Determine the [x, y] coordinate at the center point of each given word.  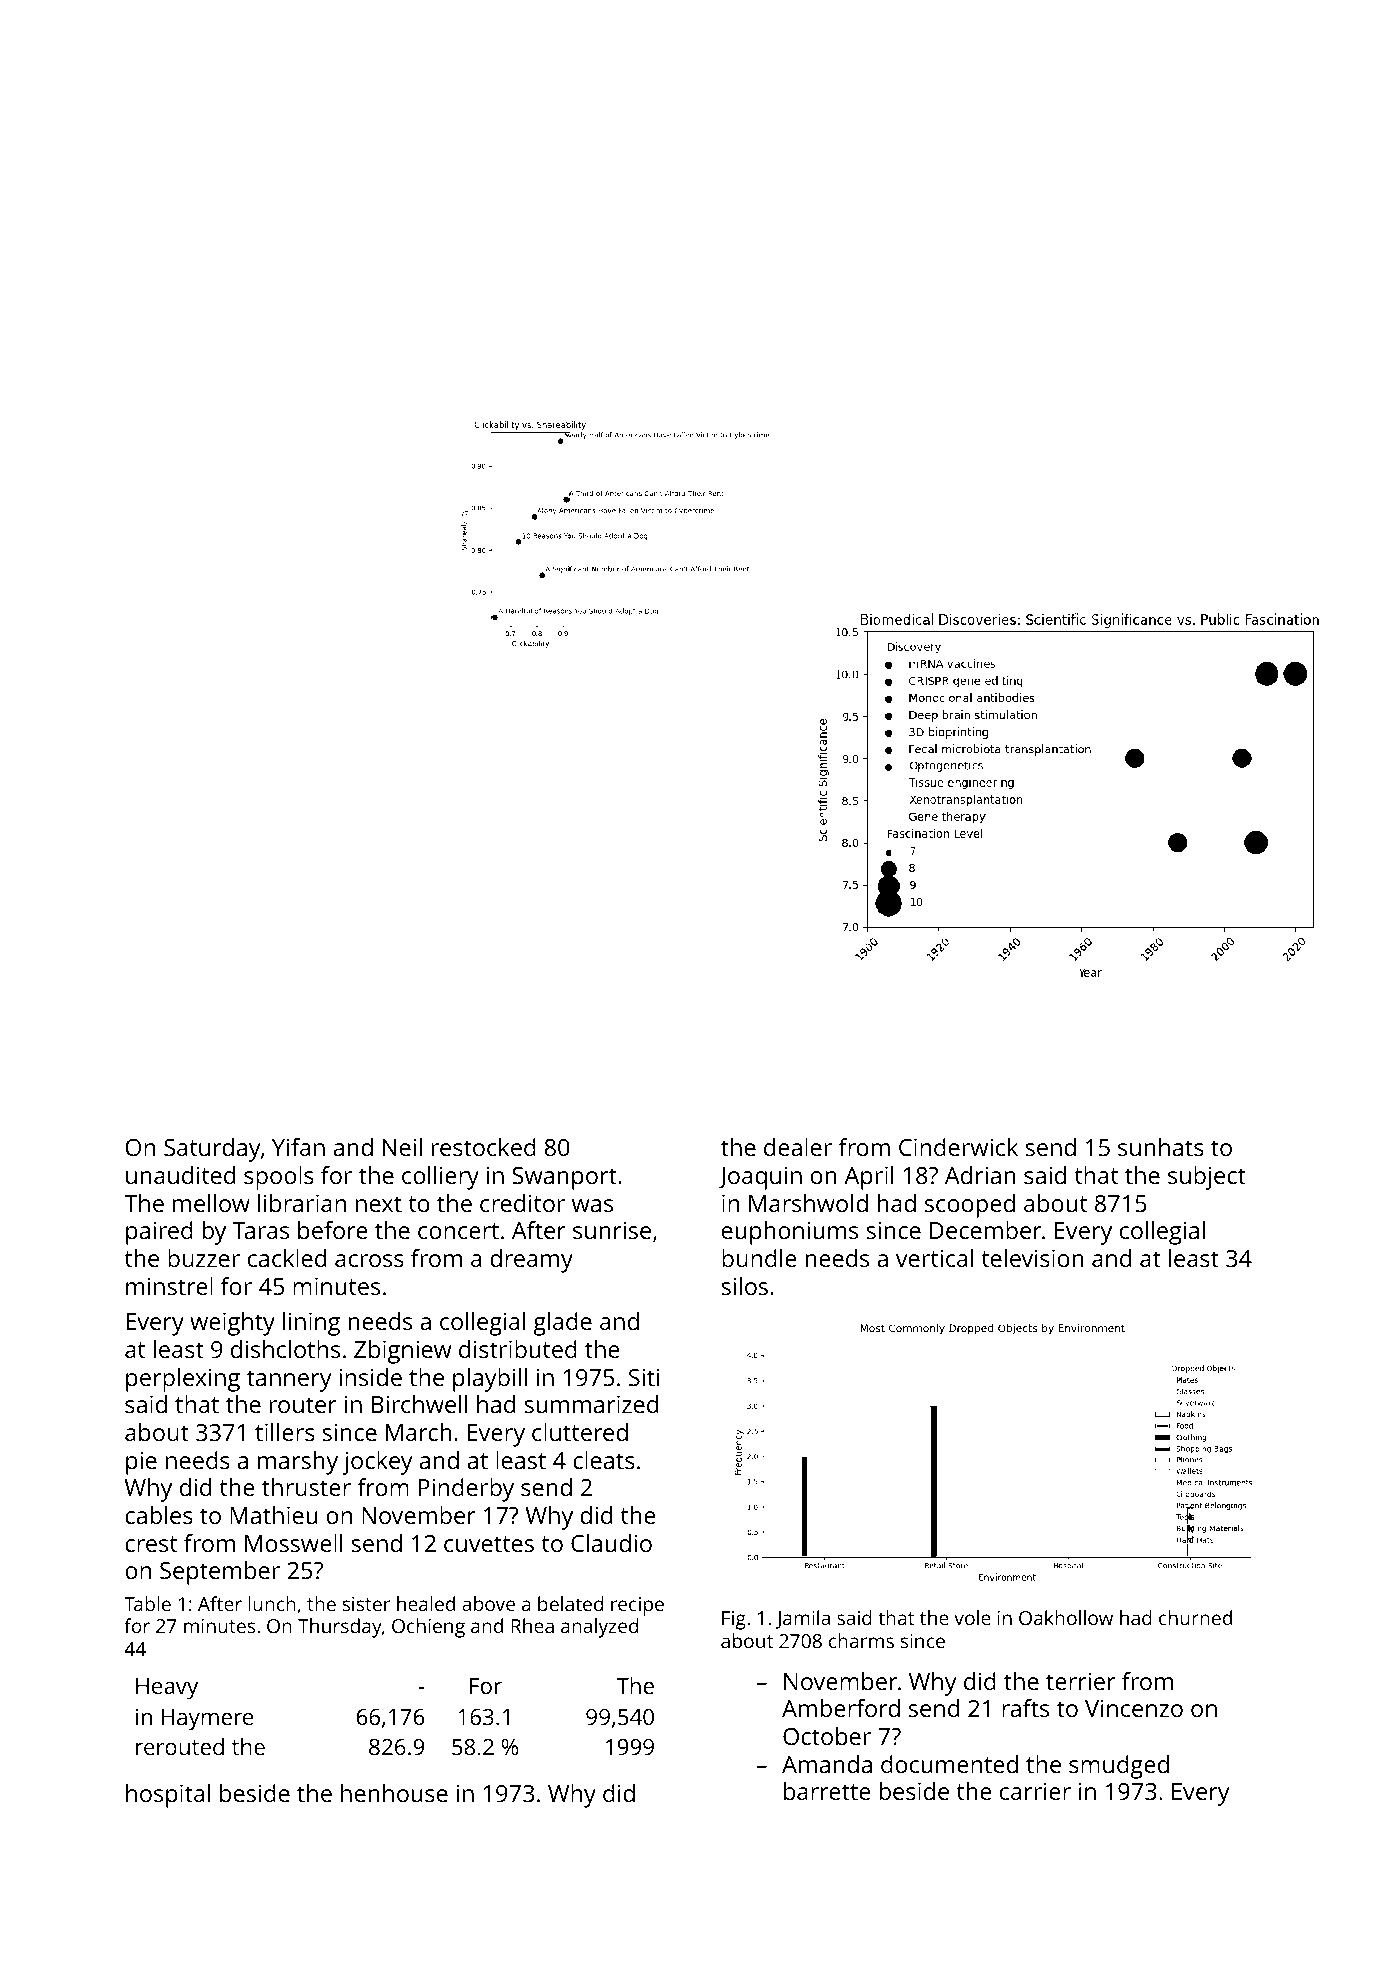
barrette [827, 1791]
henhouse [394, 1793]
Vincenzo [1134, 1708]
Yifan [298, 1147]
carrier [1035, 1791]
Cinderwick [958, 1147]
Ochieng [428, 1628]
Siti [644, 1377]
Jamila [802, 1619]
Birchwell [419, 1404]
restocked [484, 1147]
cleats [604, 1460]
